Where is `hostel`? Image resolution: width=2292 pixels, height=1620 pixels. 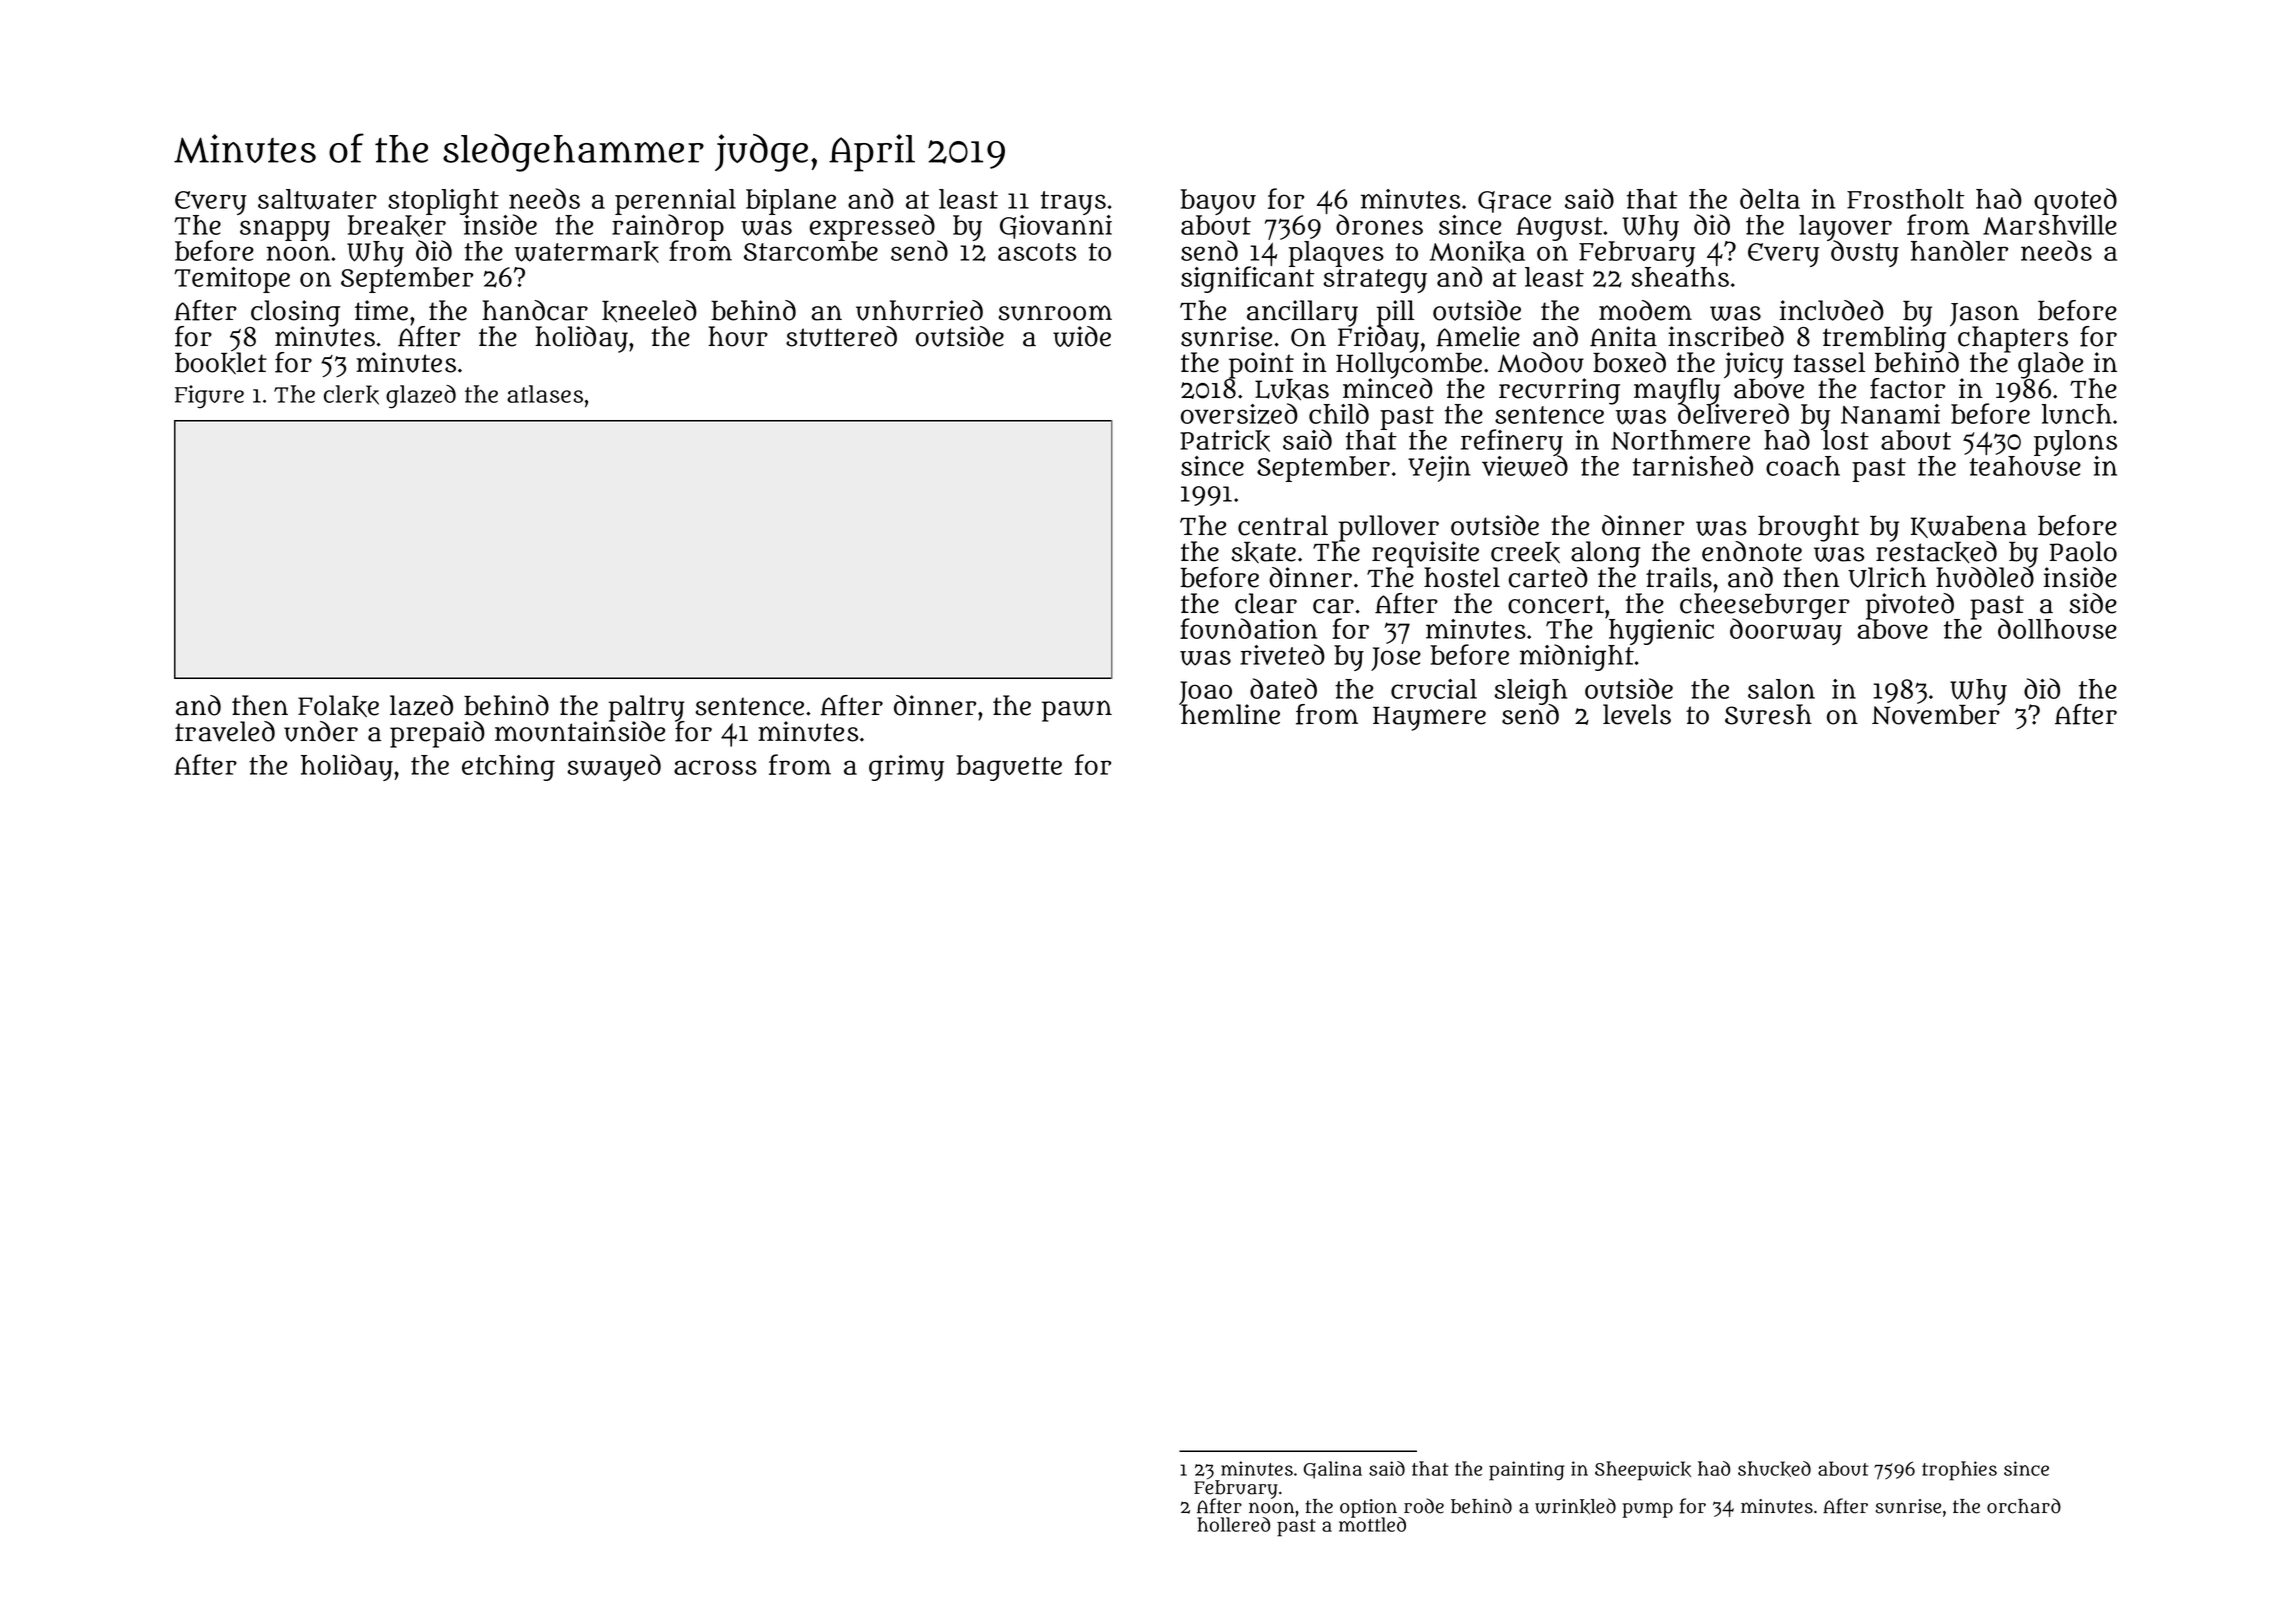 hostel is located at coordinates (1462, 577).
